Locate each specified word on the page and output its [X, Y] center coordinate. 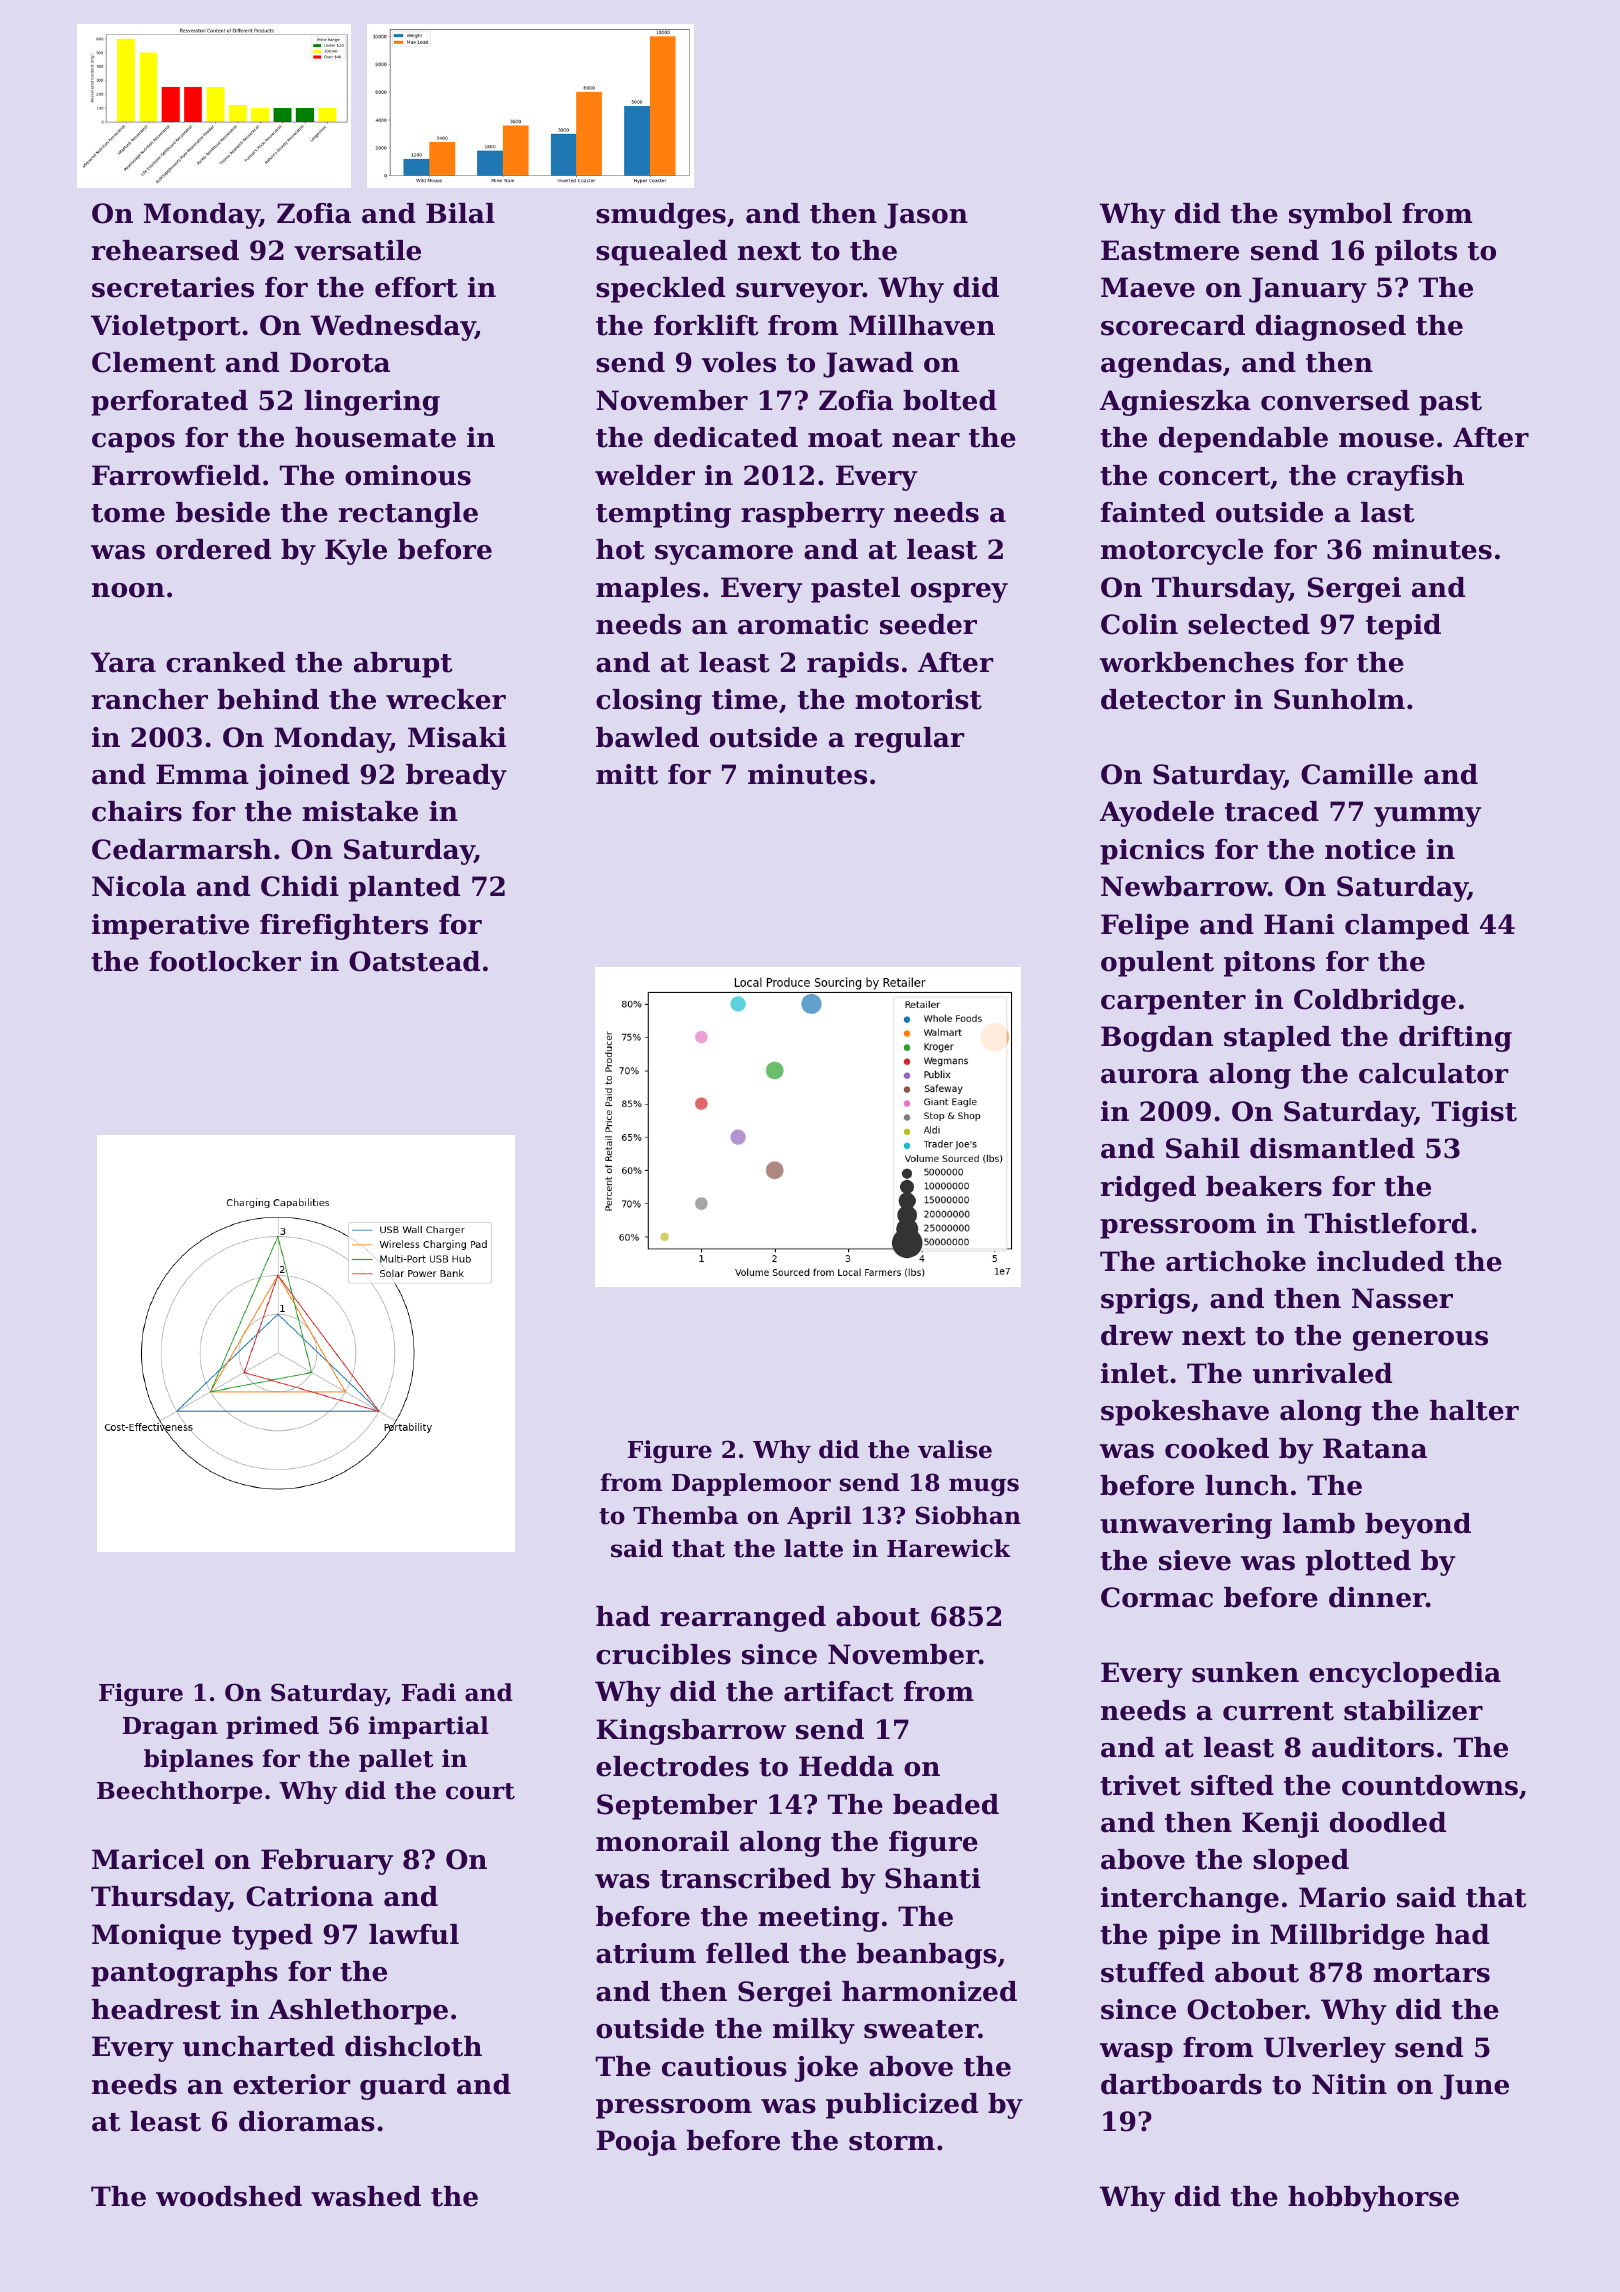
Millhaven [922, 325]
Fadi [429, 1692]
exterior [292, 2084]
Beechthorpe [179, 1792]
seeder [928, 624]
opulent [1157, 964]
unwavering [1186, 1526]
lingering [372, 403]
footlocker [225, 961]
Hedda [846, 1766]
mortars [1431, 1973]
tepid [1403, 627]
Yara [123, 662]
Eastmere [1170, 250]
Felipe [1145, 927]
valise [955, 1449]
